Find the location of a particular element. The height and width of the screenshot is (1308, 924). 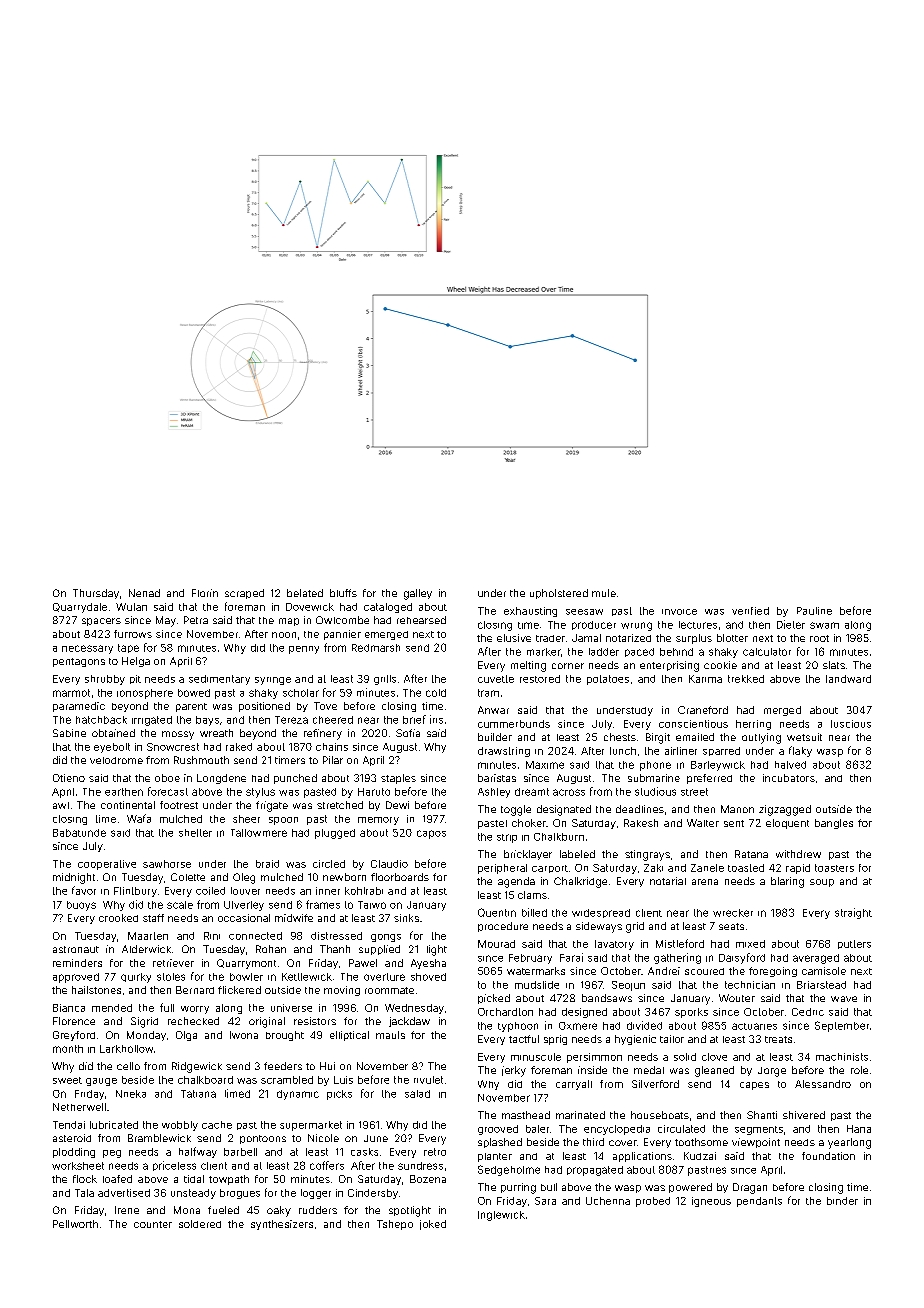

cummerbunds is located at coordinates (514, 724).
